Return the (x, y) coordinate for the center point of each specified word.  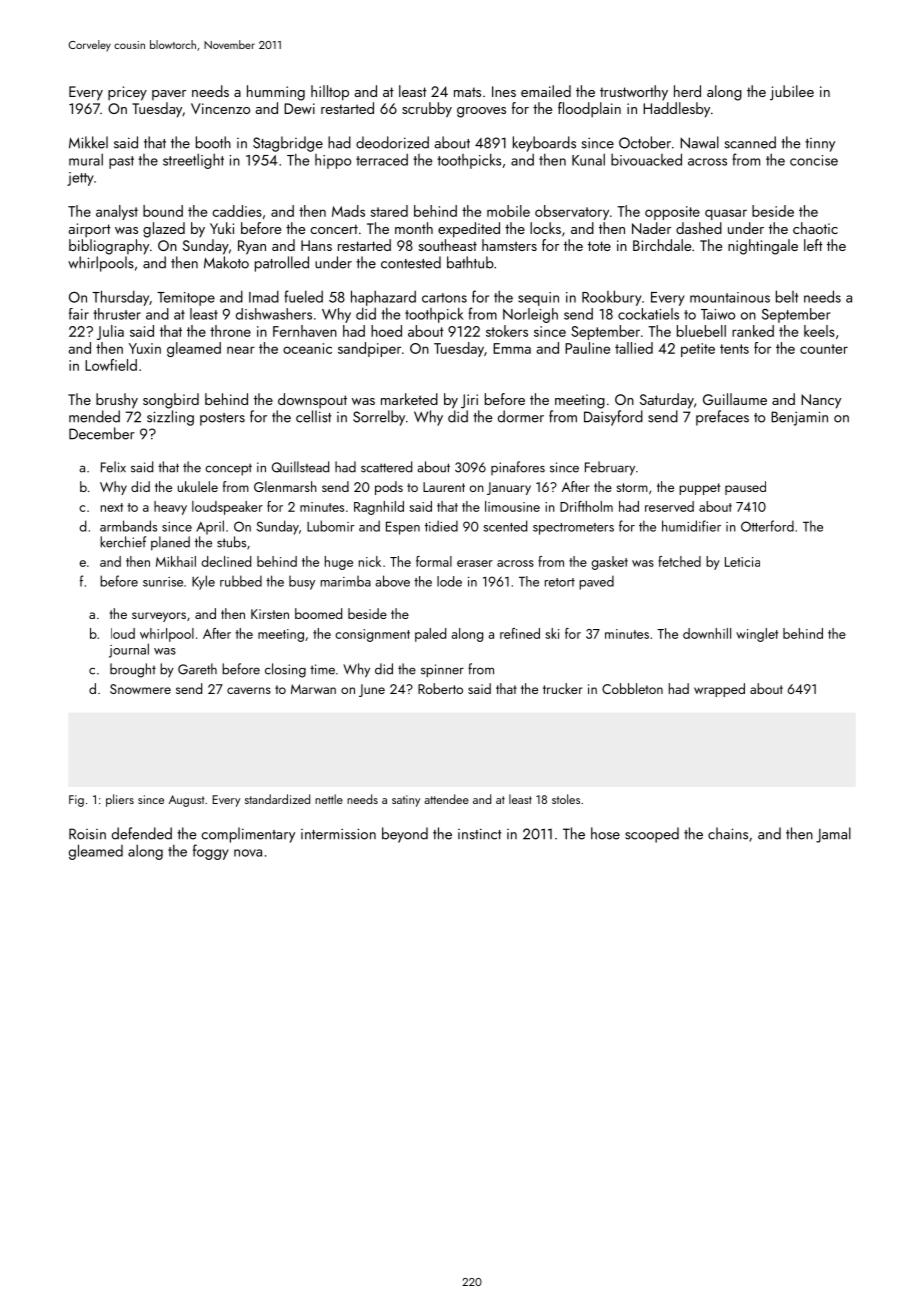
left (813, 245)
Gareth (197, 669)
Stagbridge (288, 144)
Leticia (742, 562)
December (102, 433)
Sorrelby (379, 418)
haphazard (383, 298)
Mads (348, 211)
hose (605, 833)
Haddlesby (676, 110)
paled (430, 635)
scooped (652, 835)
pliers (120, 800)
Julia (110, 332)
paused (745, 488)
